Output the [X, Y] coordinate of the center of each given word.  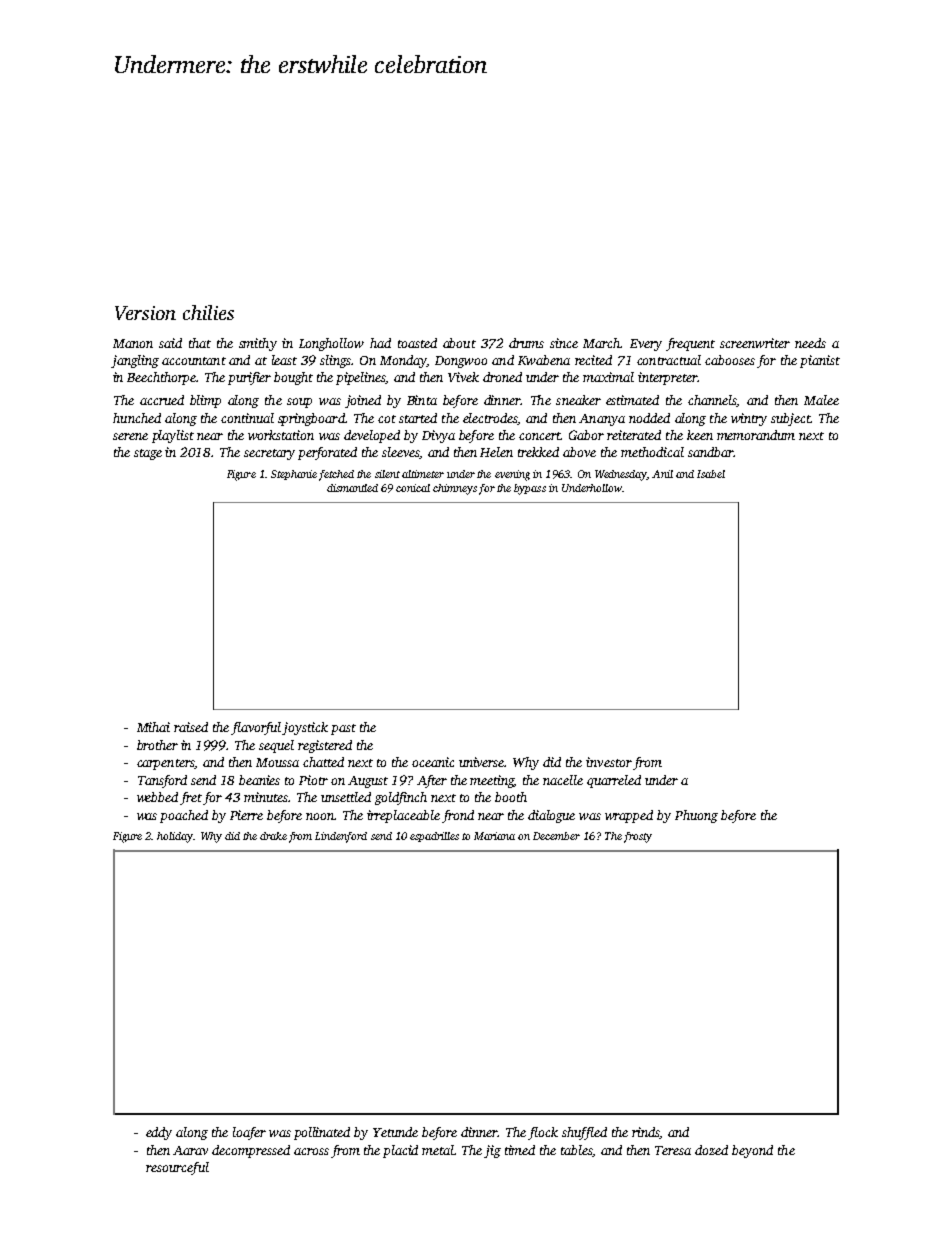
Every [646, 345]
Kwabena [544, 360]
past [343, 729]
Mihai [153, 727]
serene [130, 436]
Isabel [711, 474]
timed [520, 1150]
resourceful [177, 1168]
